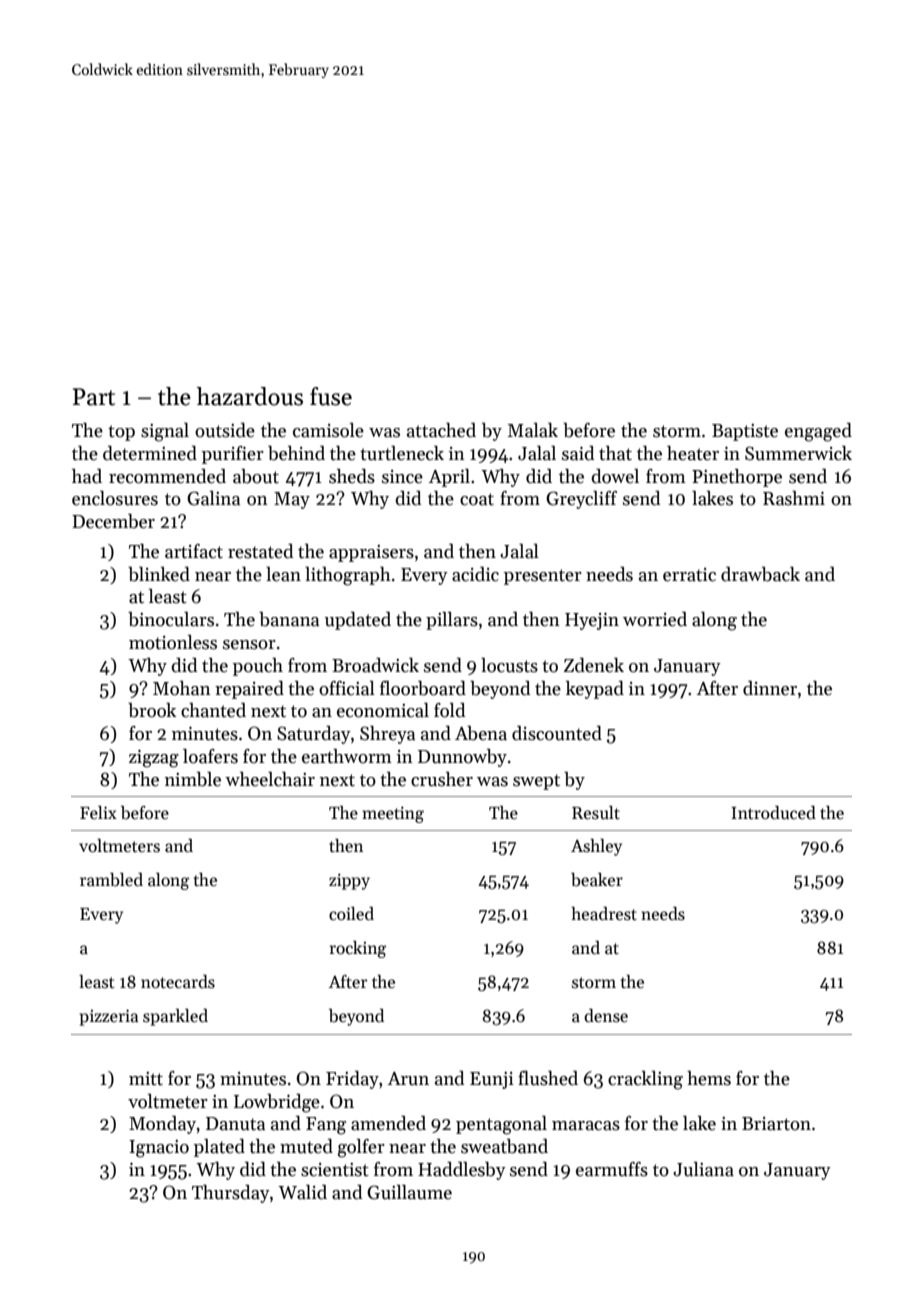 The width and height of the screenshot is (924, 1314). What do you see at coordinates (113, 521) in the screenshot?
I see `December` at bounding box center [113, 521].
